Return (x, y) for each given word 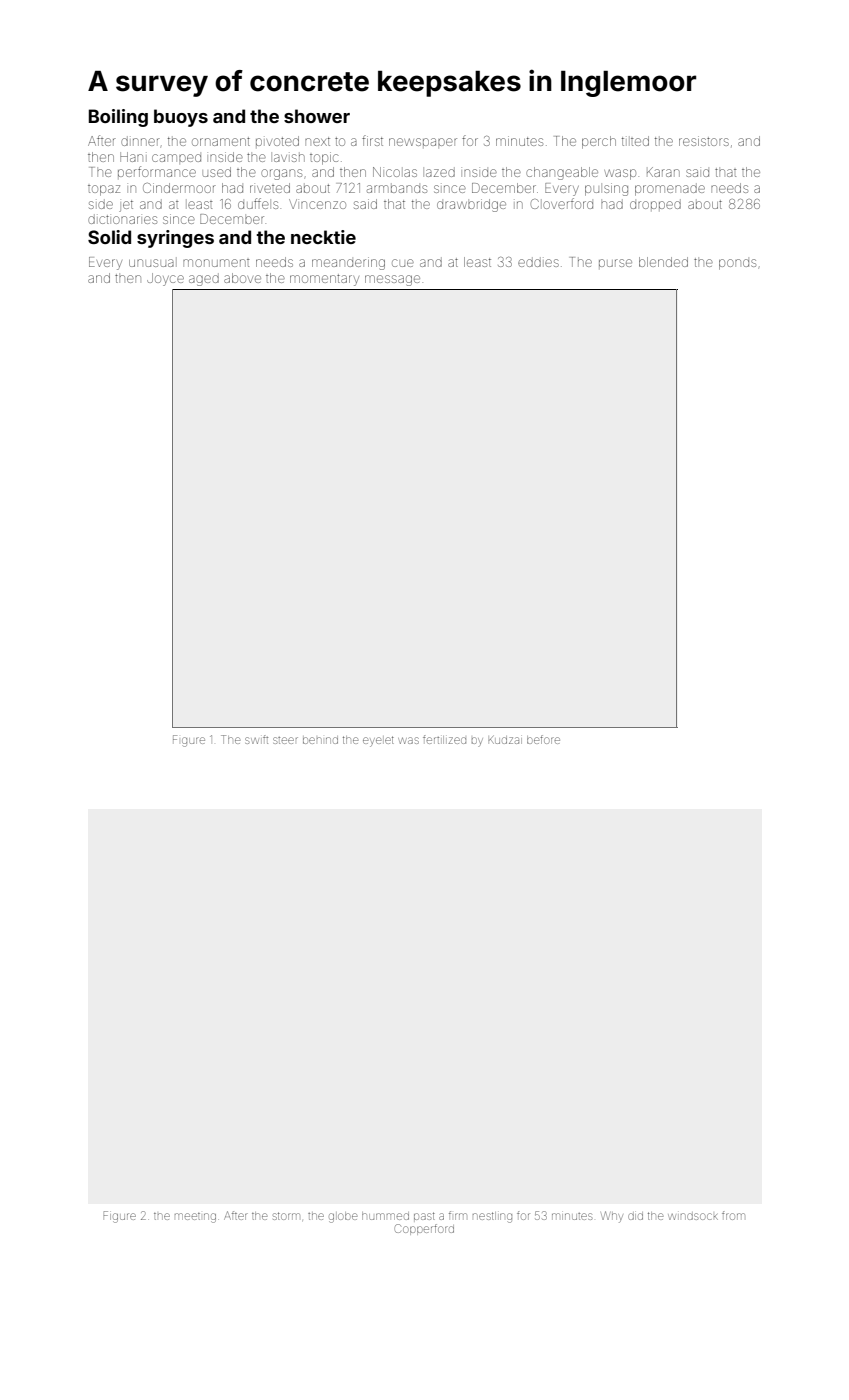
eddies (538, 262)
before (543, 739)
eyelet (378, 741)
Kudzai (505, 740)
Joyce (165, 279)
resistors (704, 141)
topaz (104, 190)
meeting (195, 1218)
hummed (385, 1216)
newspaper (423, 142)
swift (256, 739)
